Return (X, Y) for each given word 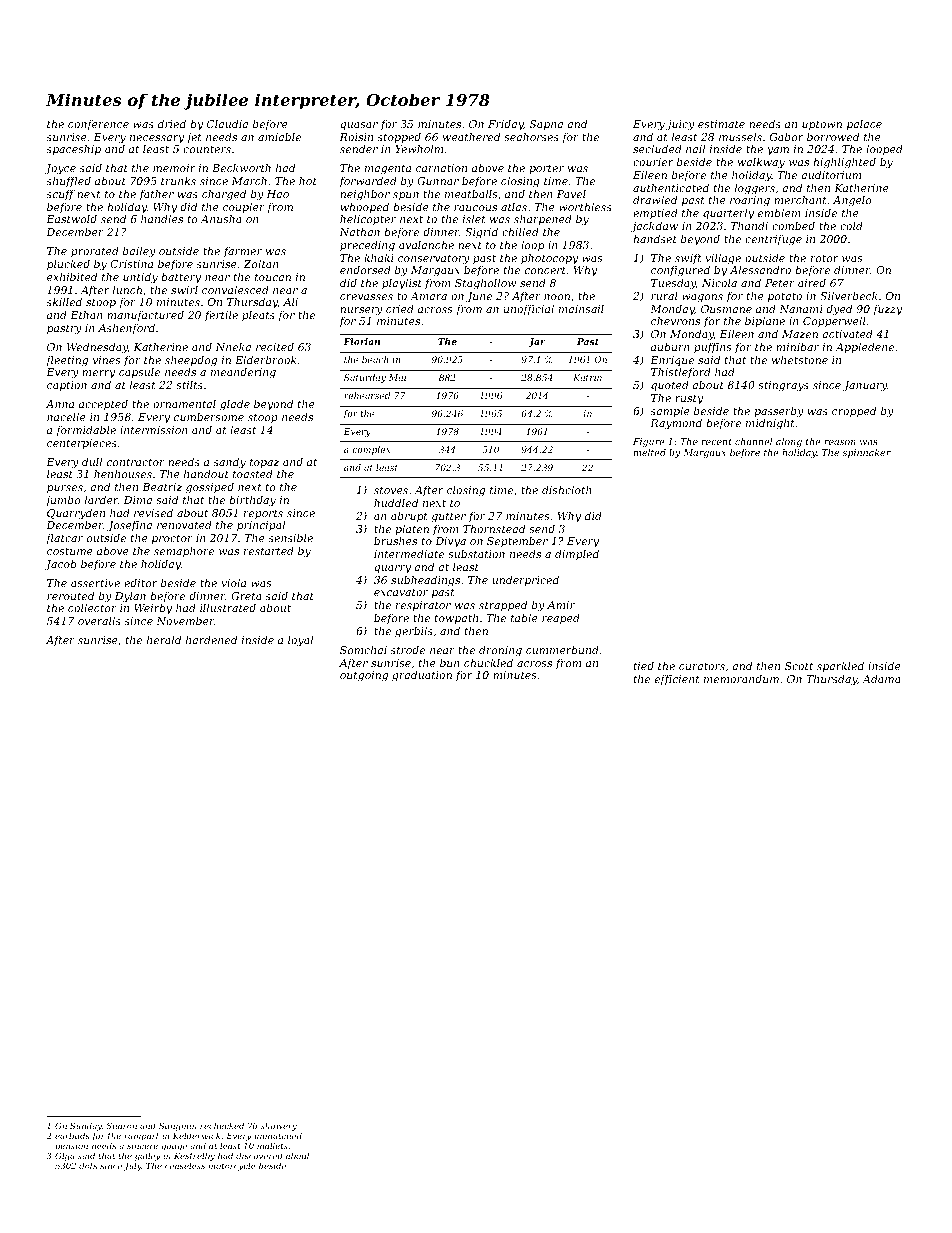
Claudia (227, 123)
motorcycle (232, 1166)
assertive (95, 583)
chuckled (488, 662)
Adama (881, 678)
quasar (359, 126)
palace (864, 124)
